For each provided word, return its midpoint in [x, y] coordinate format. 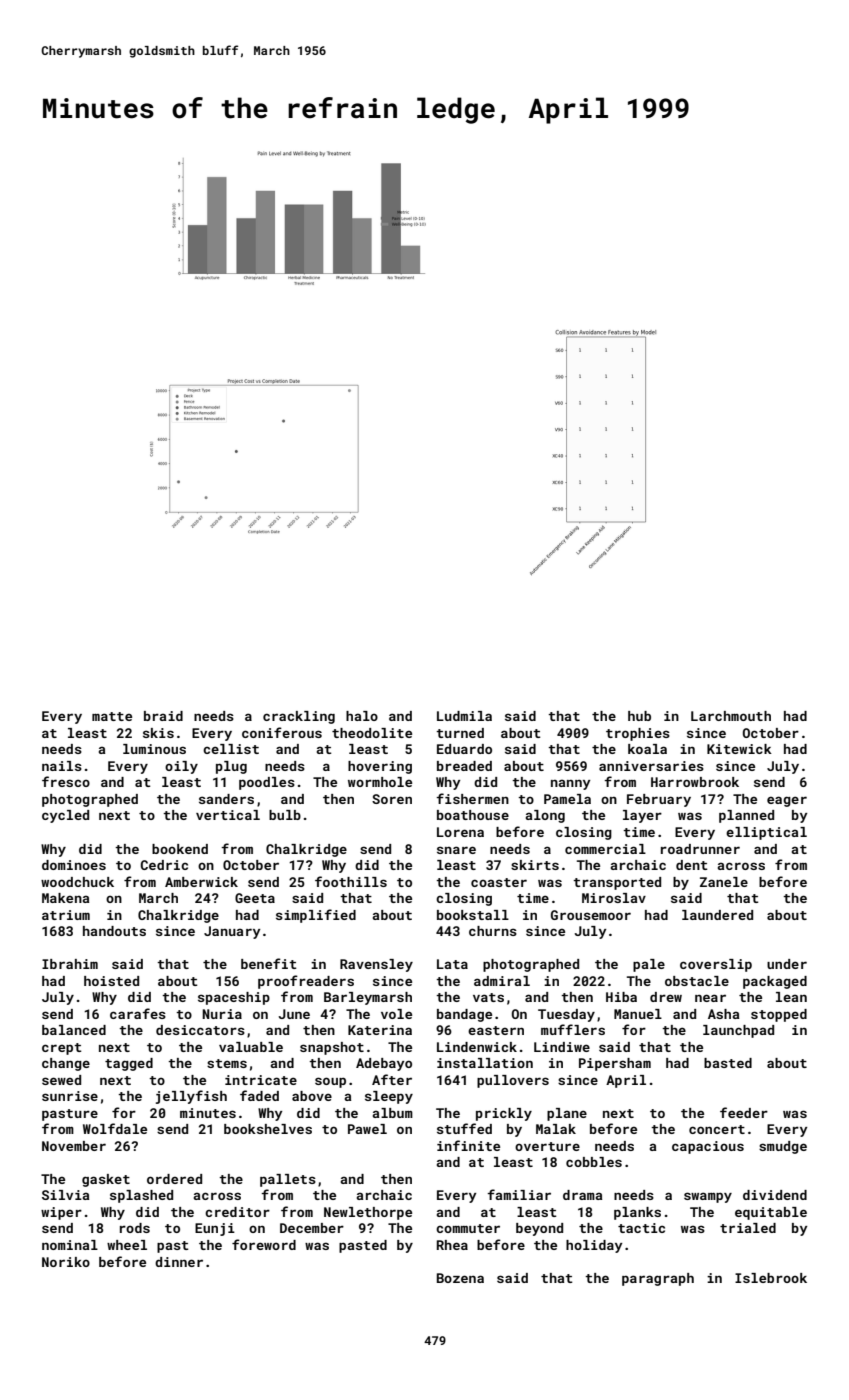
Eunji [215, 1229]
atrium [66, 915]
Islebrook [771, 1278]
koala [647, 749]
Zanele [724, 882]
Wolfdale [115, 1128]
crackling [299, 717]
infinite [468, 1145]
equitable [771, 1213]
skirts [535, 865]
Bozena [460, 1278]
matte [112, 716]
